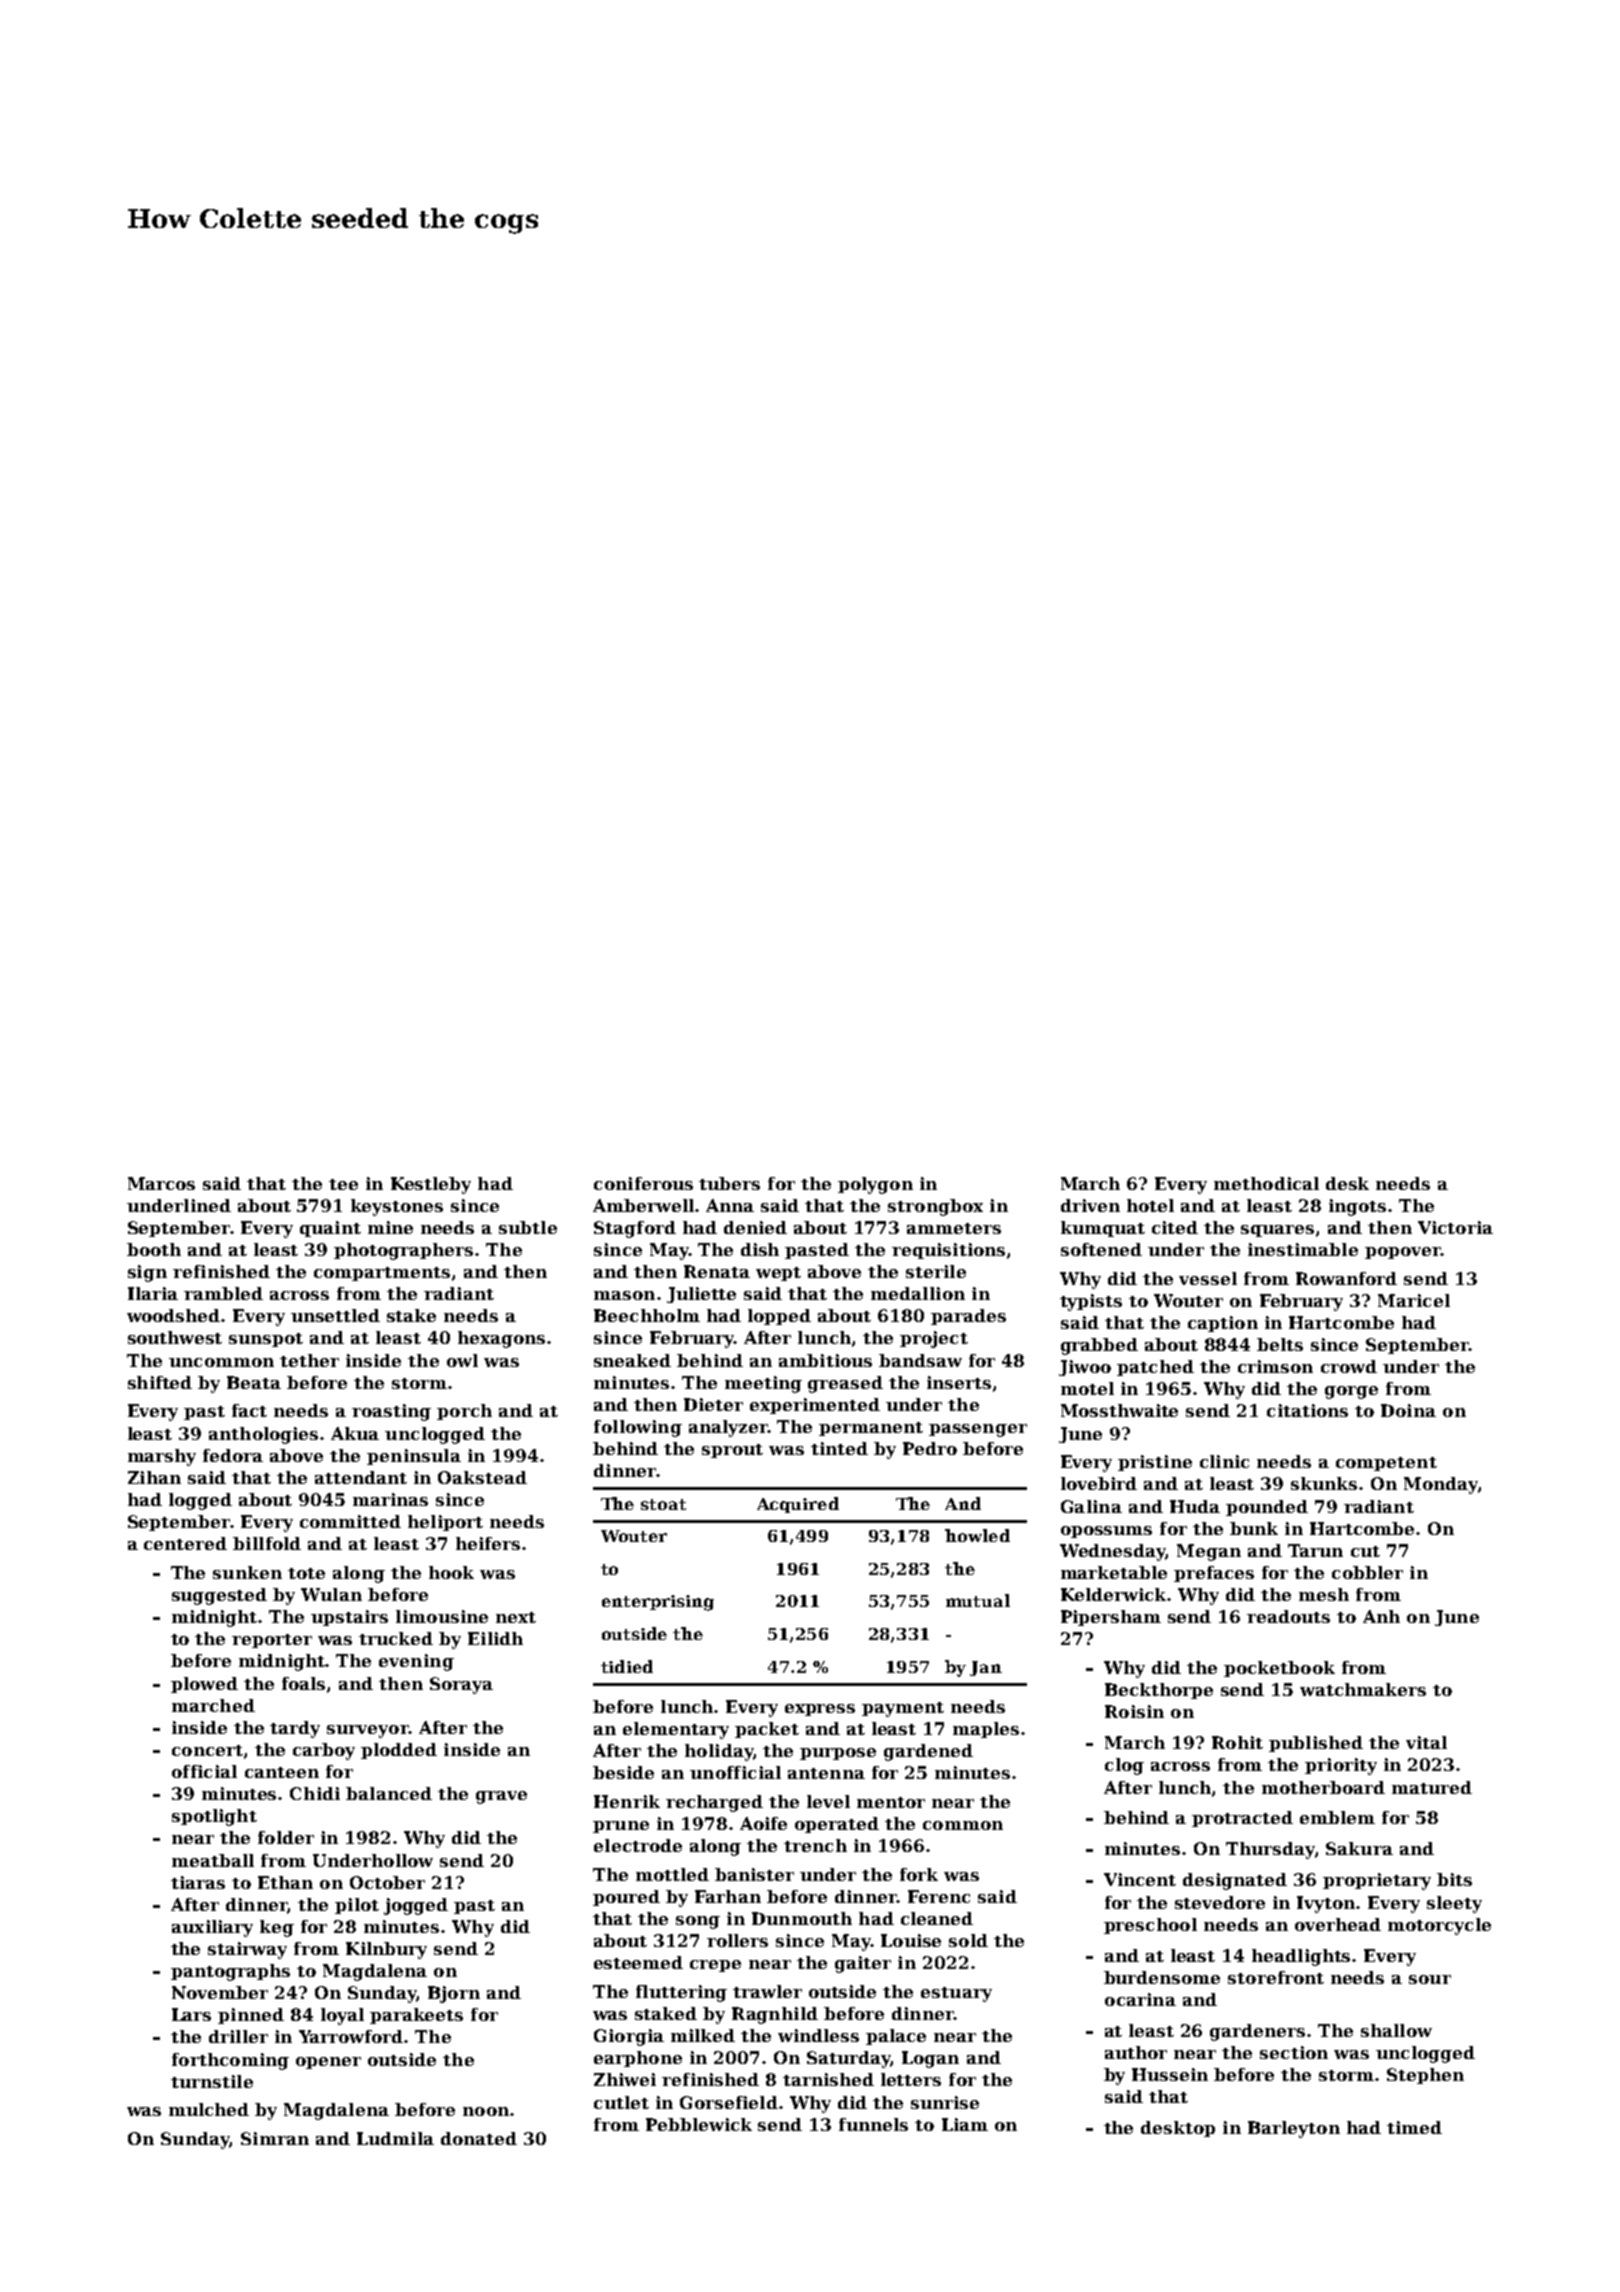 Image resolution: width=1620 pixels, height=2292 pixels. Describe the element at coordinates (204, 1685) in the image. I see `plowed` at that location.
